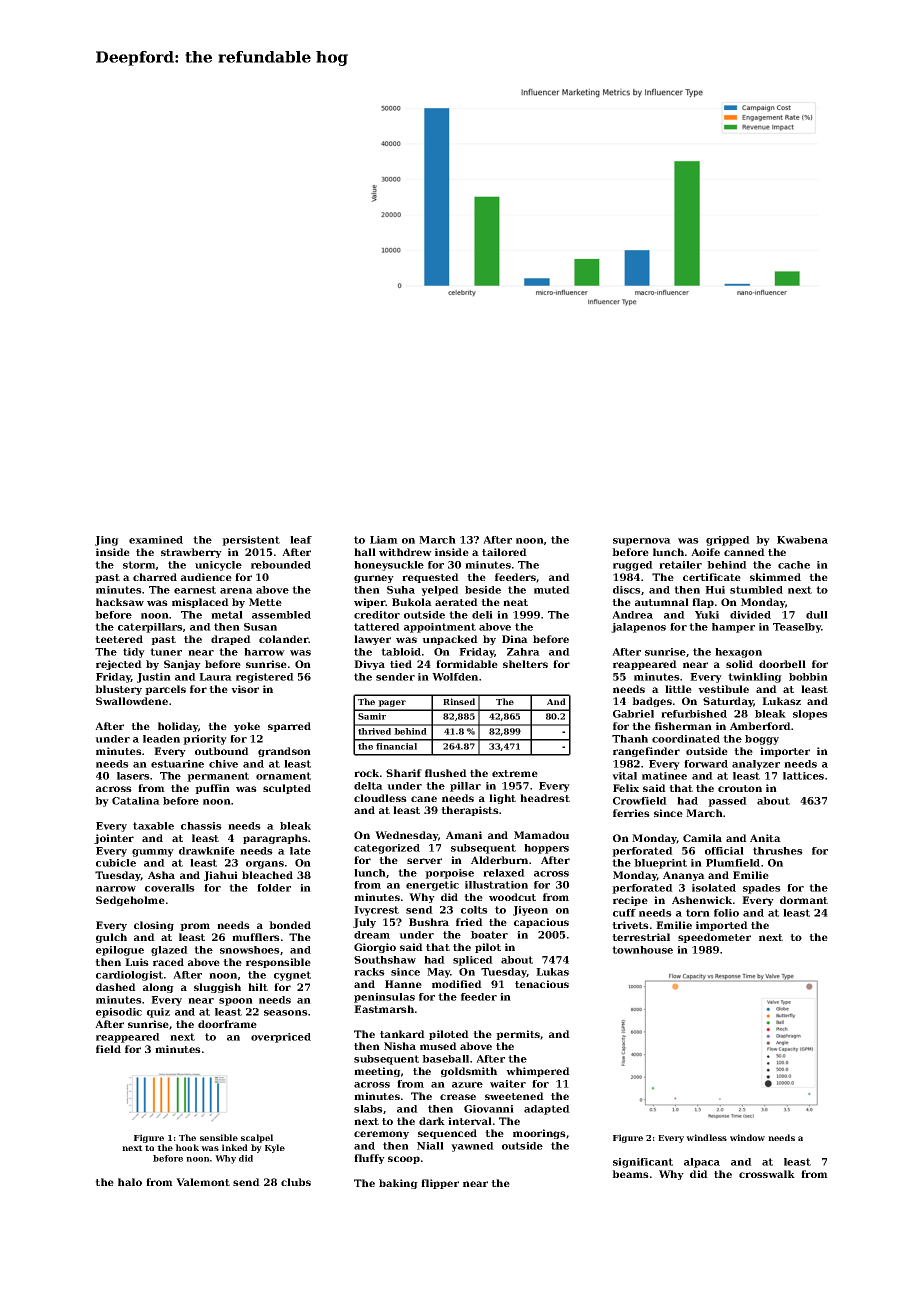 The height and width of the page is (1308, 924). I want to click on windless, so click(706, 1137).
